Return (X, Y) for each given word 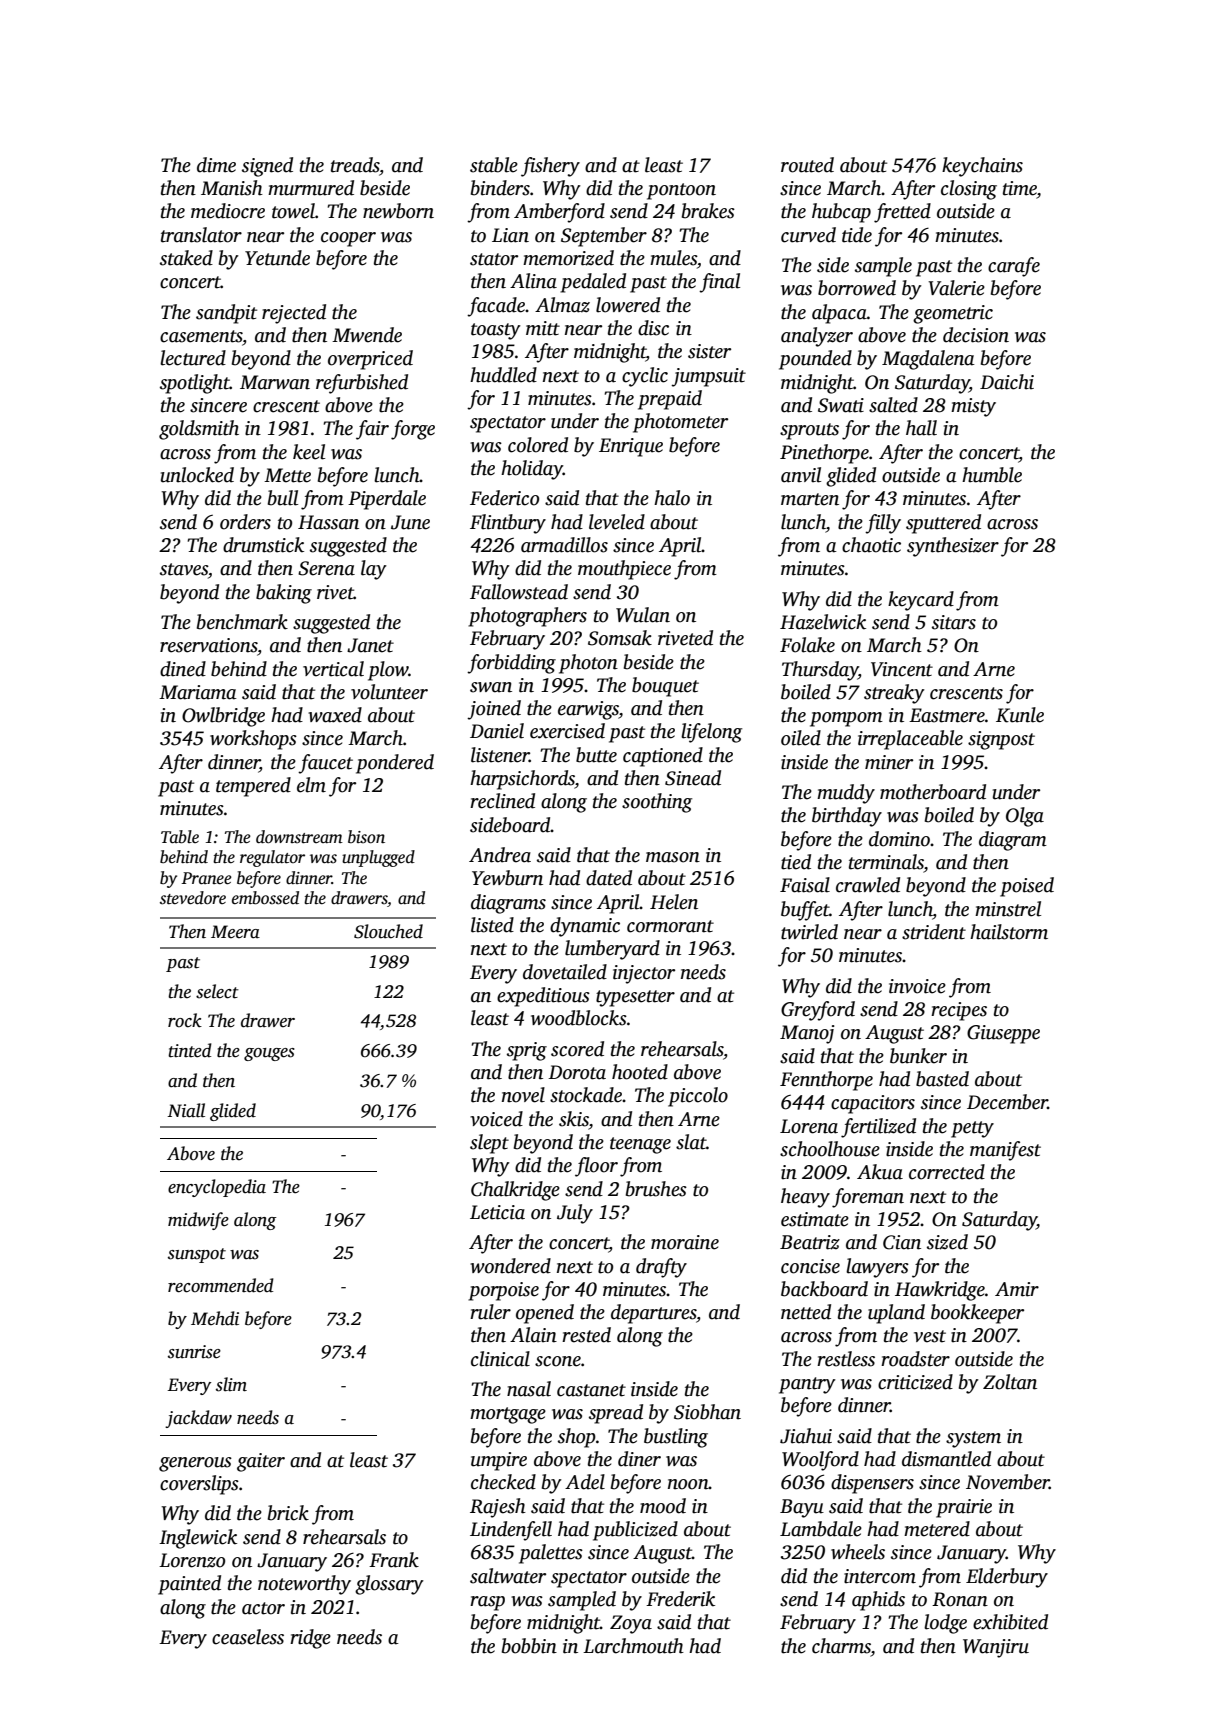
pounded (815, 360)
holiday (532, 470)
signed (267, 167)
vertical (333, 669)
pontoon (681, 191)
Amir (1017, 1289)
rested (586, 1335)
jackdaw (198, 1419)
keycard (921, 601)
